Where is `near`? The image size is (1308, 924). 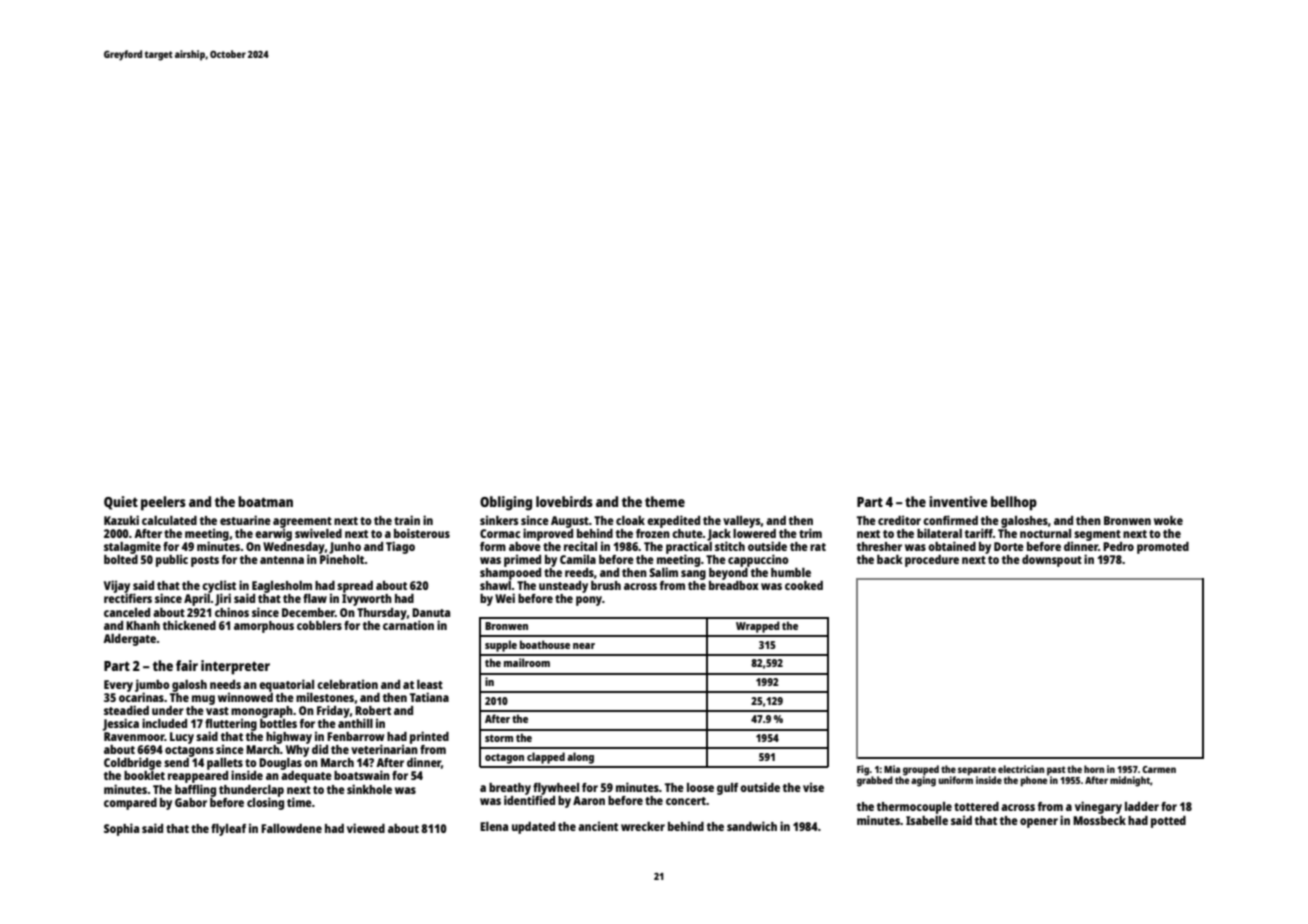
near is located at coordinates (584, 646).
